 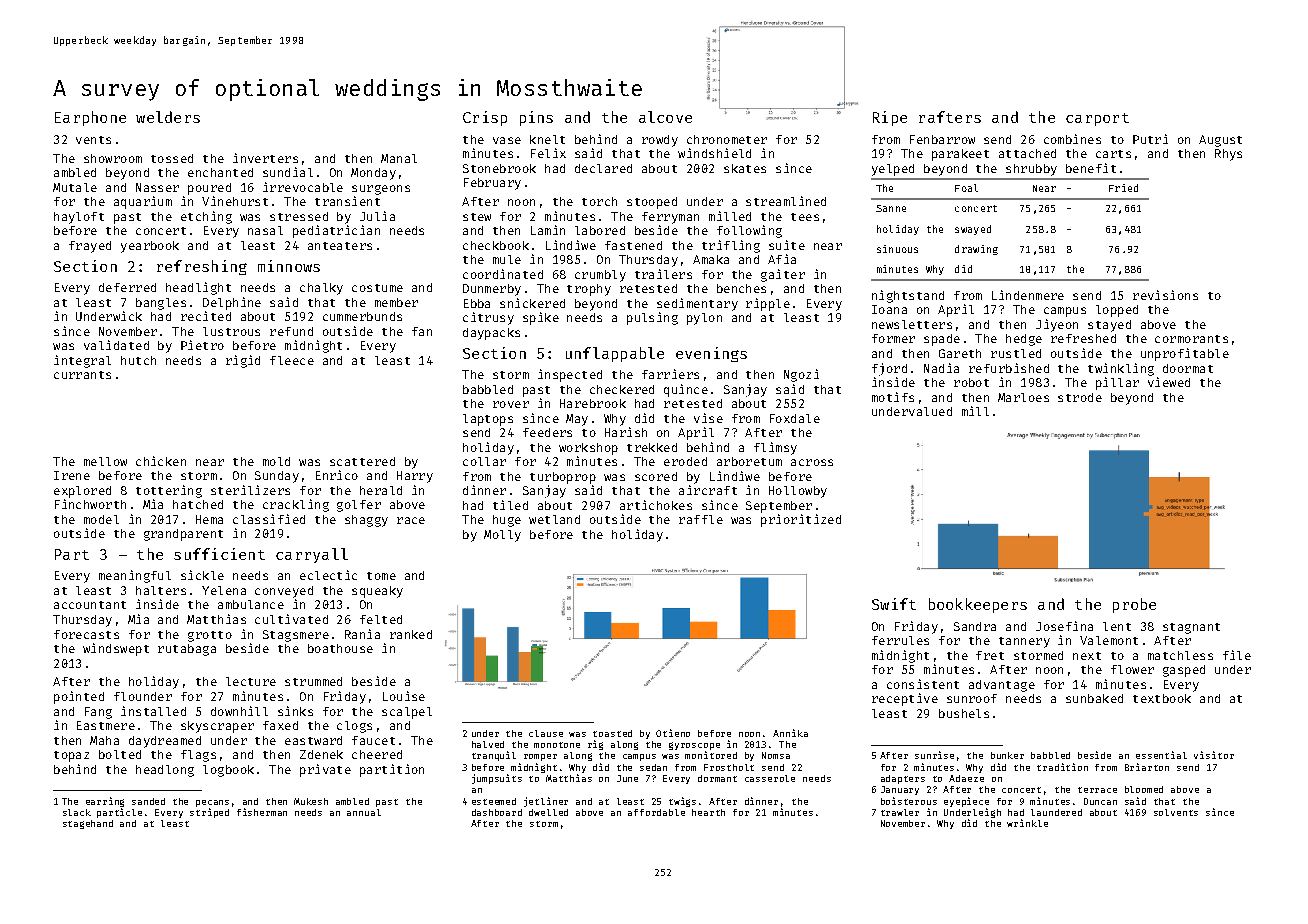 I want to click on welders, so click(x=168, y=117).
